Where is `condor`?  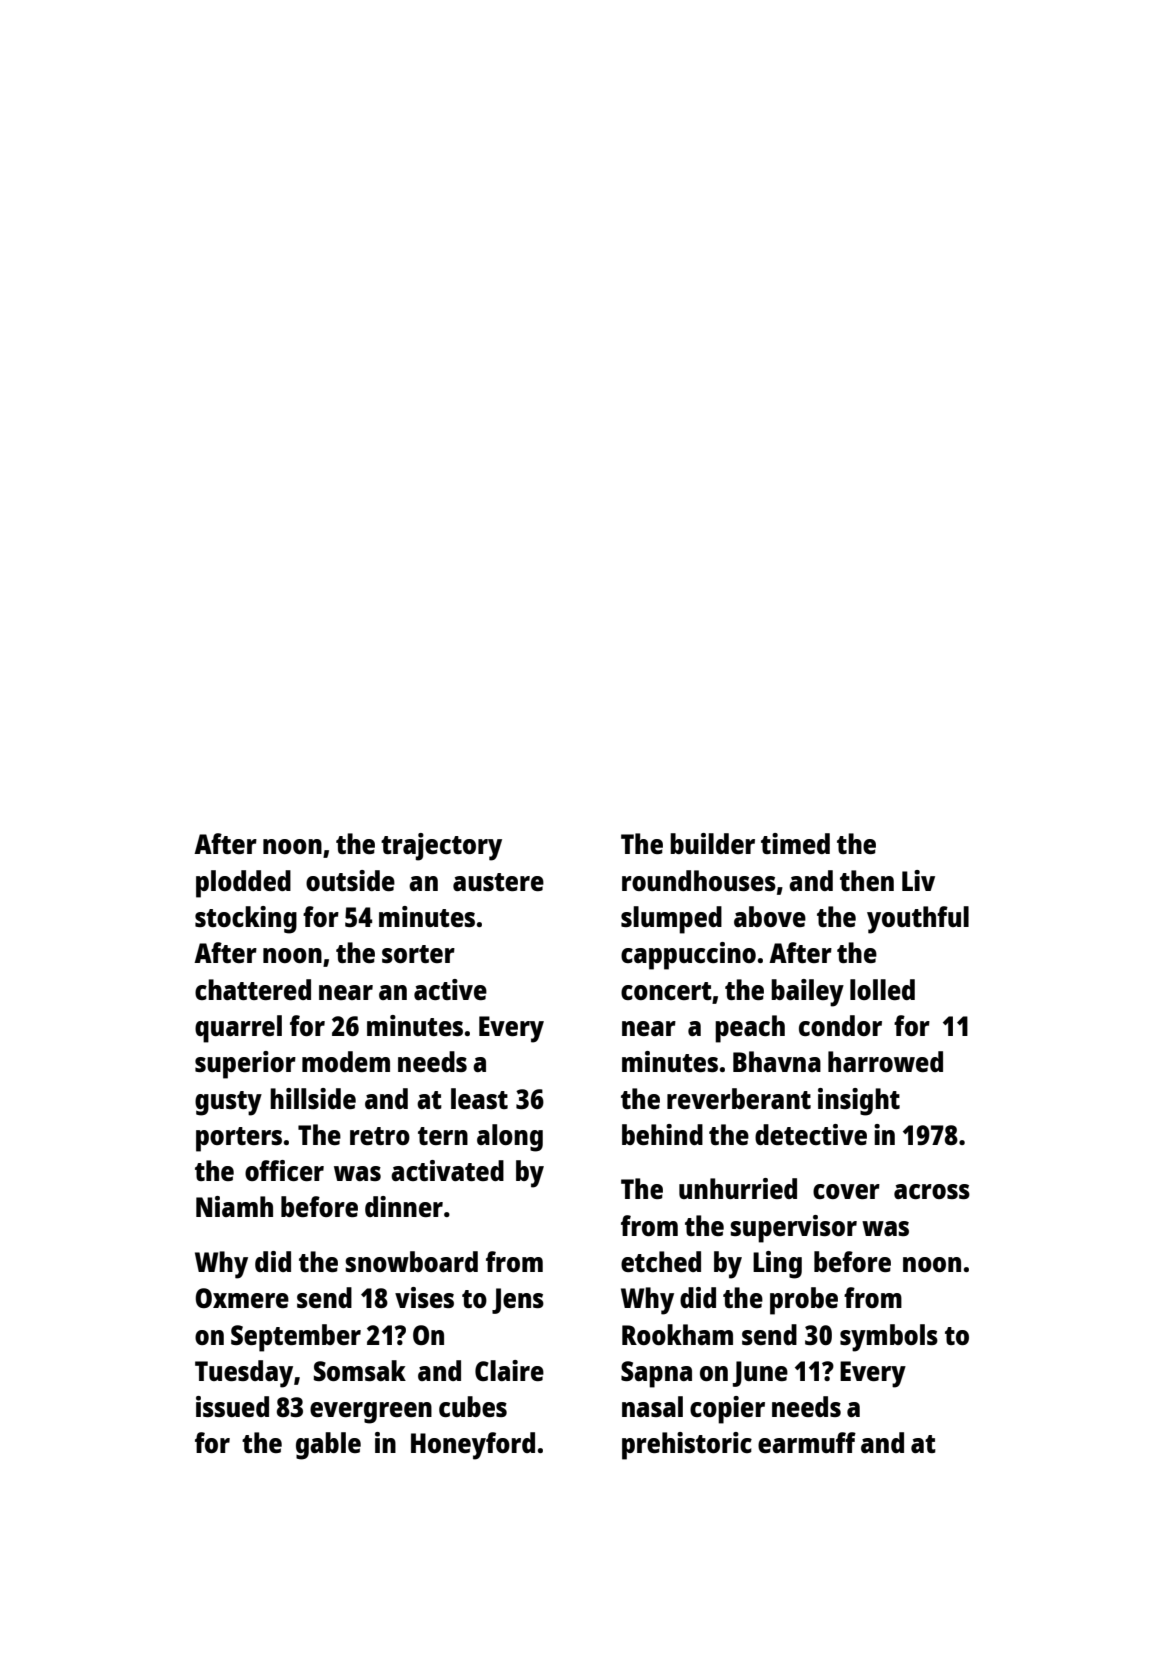 condor is located at coordinates (840, 1025).
